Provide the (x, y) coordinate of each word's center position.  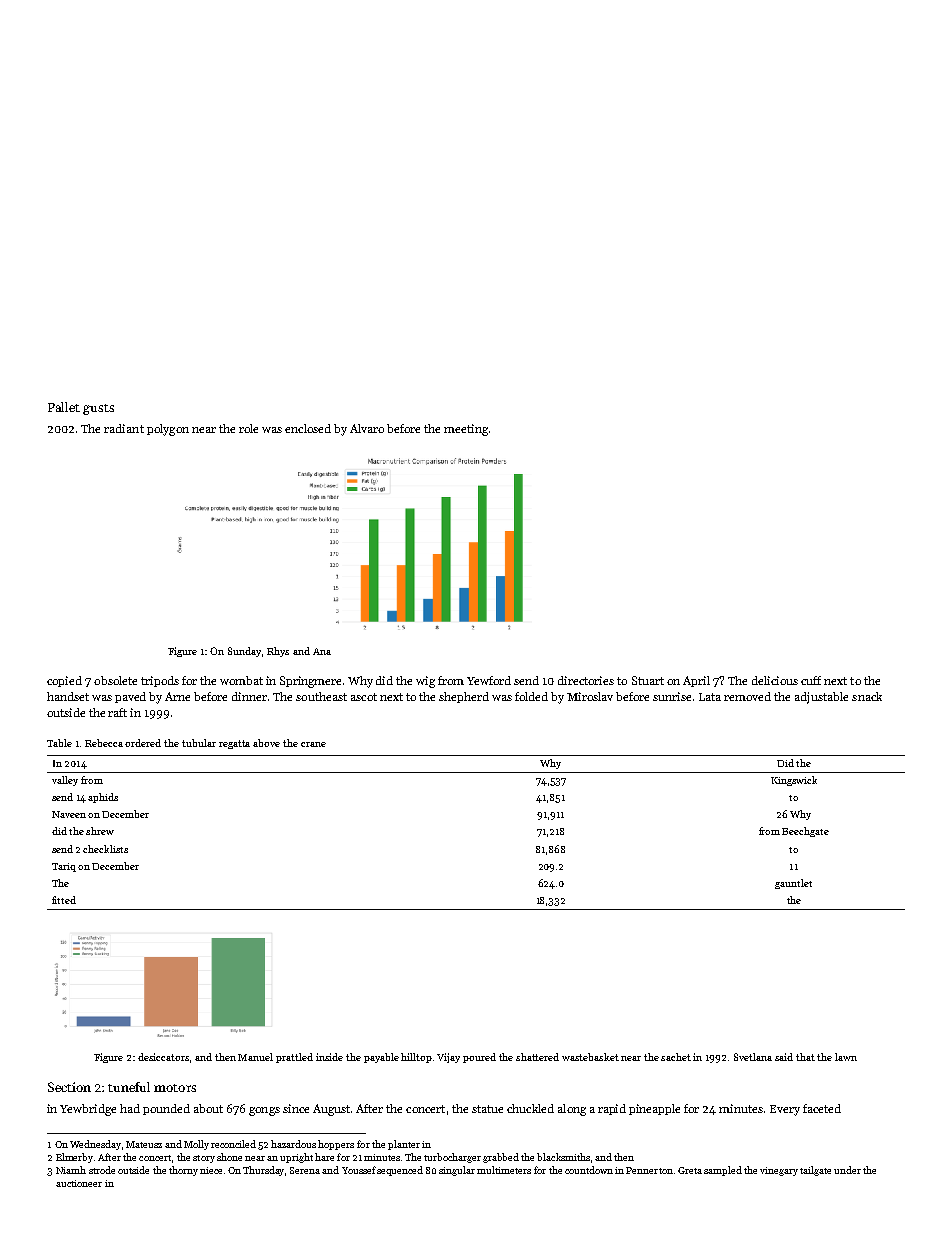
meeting (466, 430)
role (248, 428)
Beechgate (805, 832)
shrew (100, 831)
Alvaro (367, 428)
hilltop (416, 1058)
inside (329, 1057)
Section (69, 1087)
